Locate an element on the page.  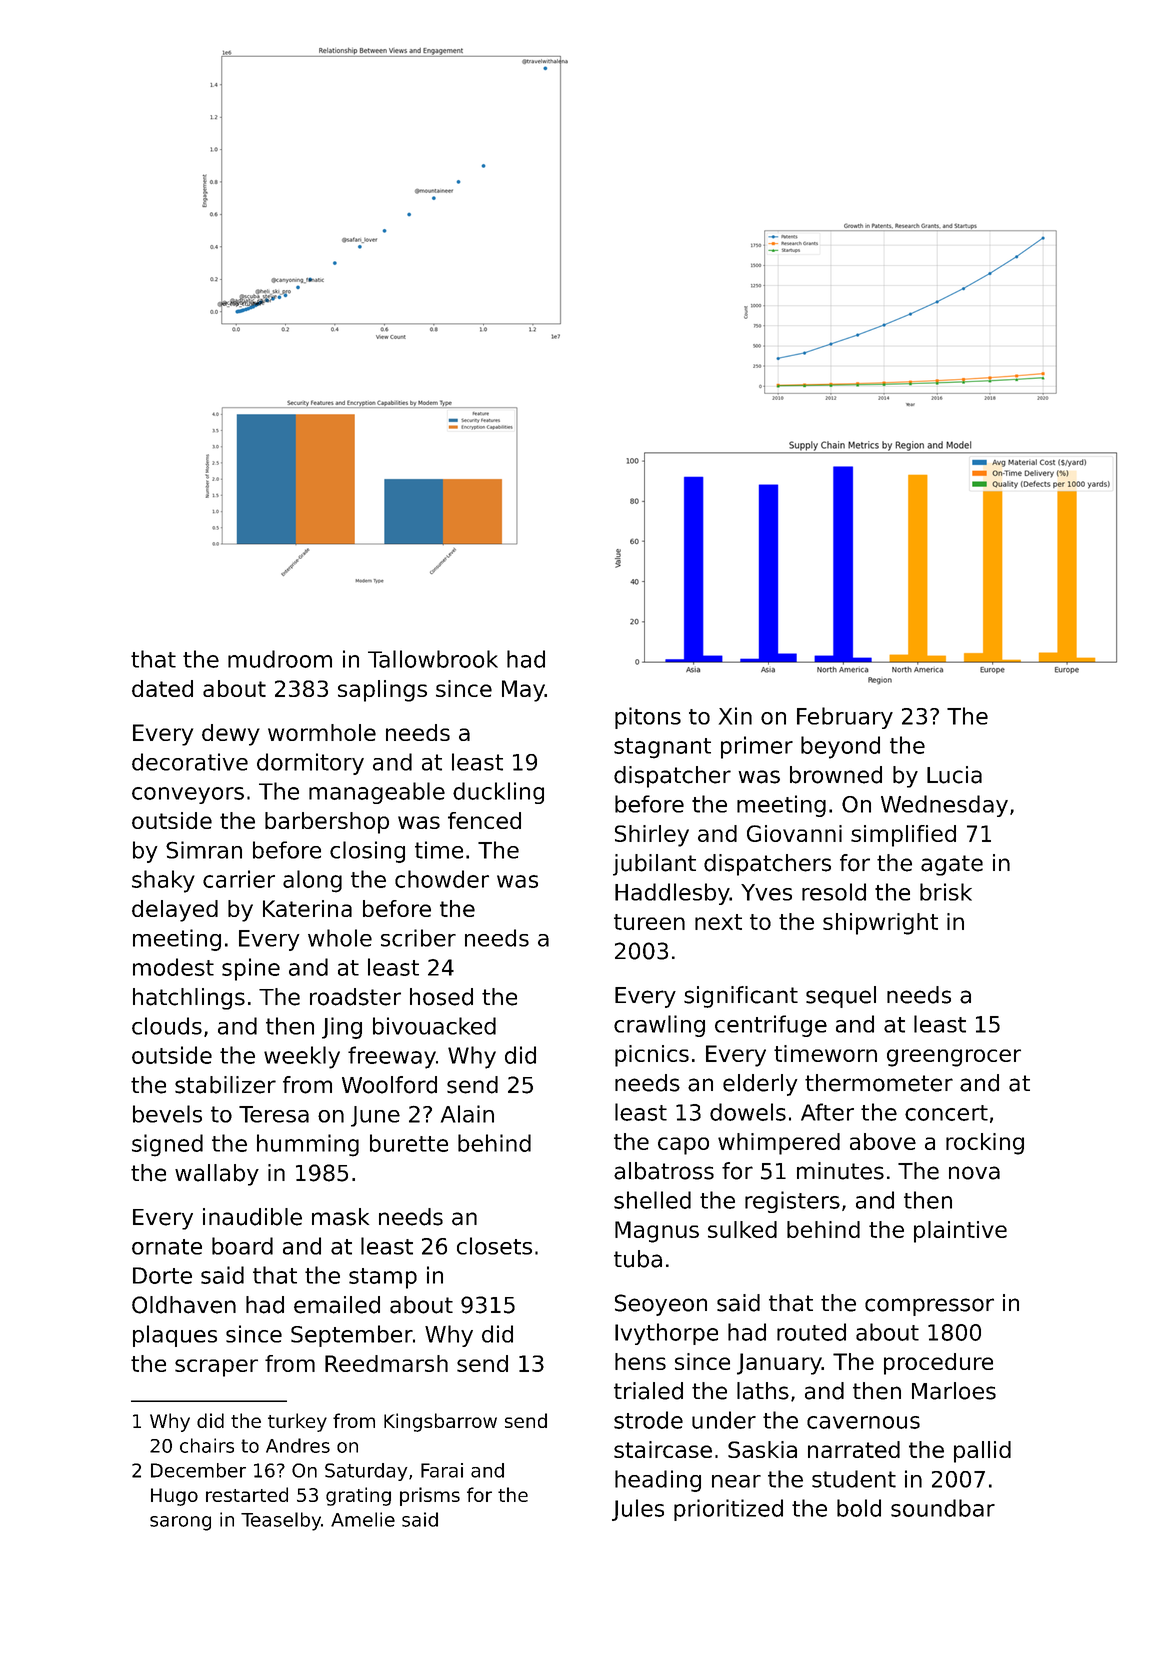
along is located at coordinates (312, 881).
